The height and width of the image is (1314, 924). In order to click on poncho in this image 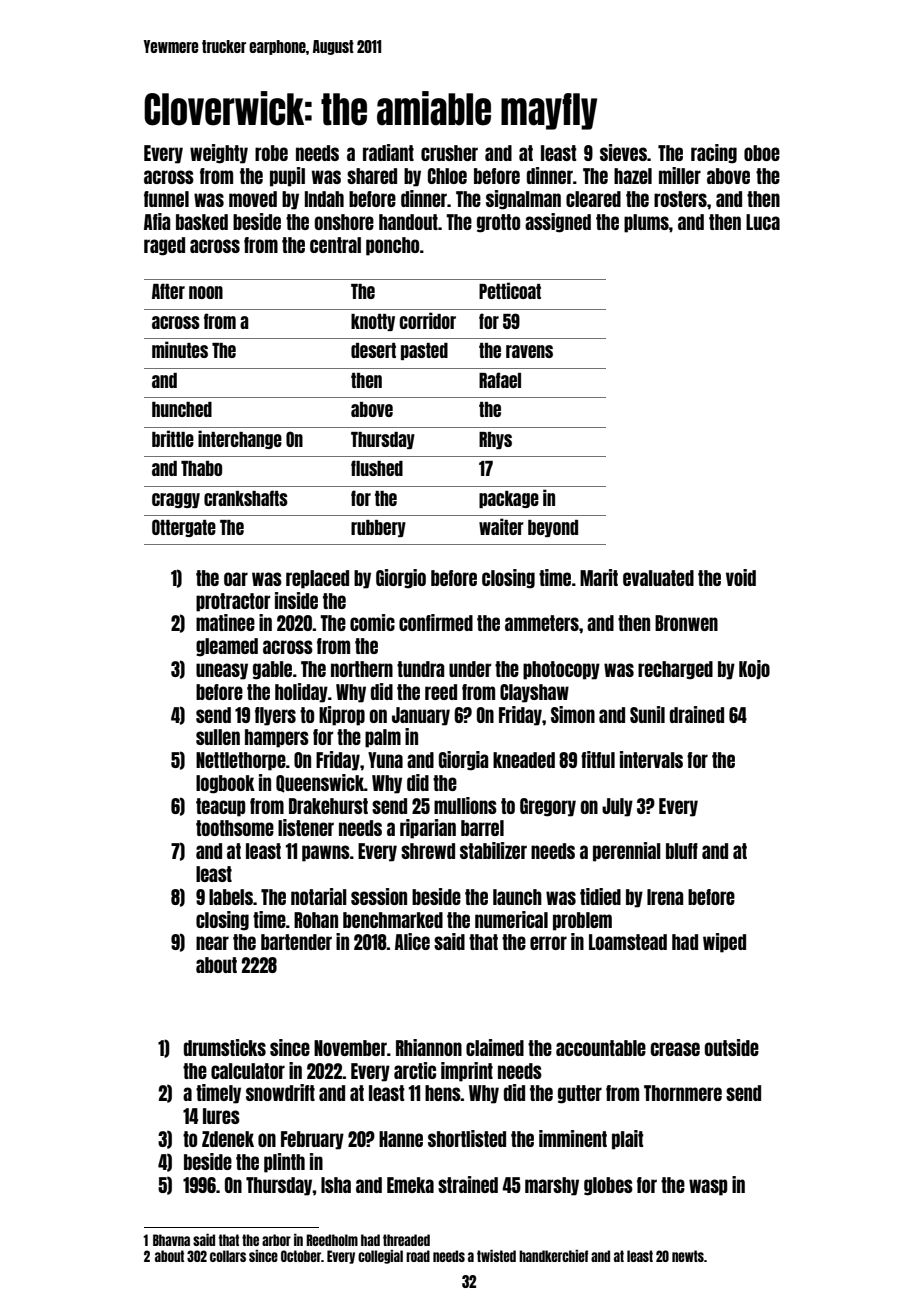, I will do `click(392, 246)`.
